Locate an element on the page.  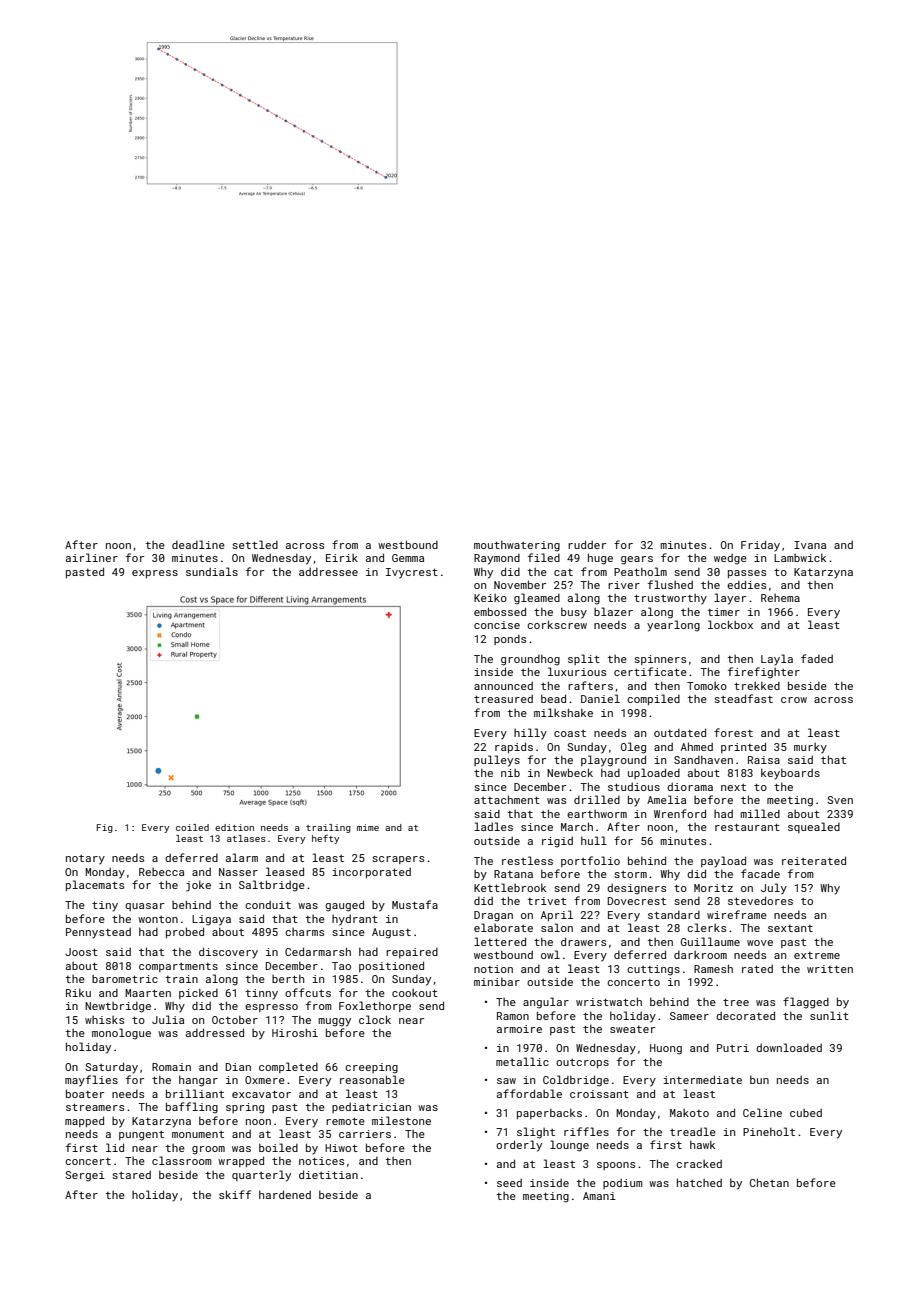
elaborate is located at coordinates (503, 927).
